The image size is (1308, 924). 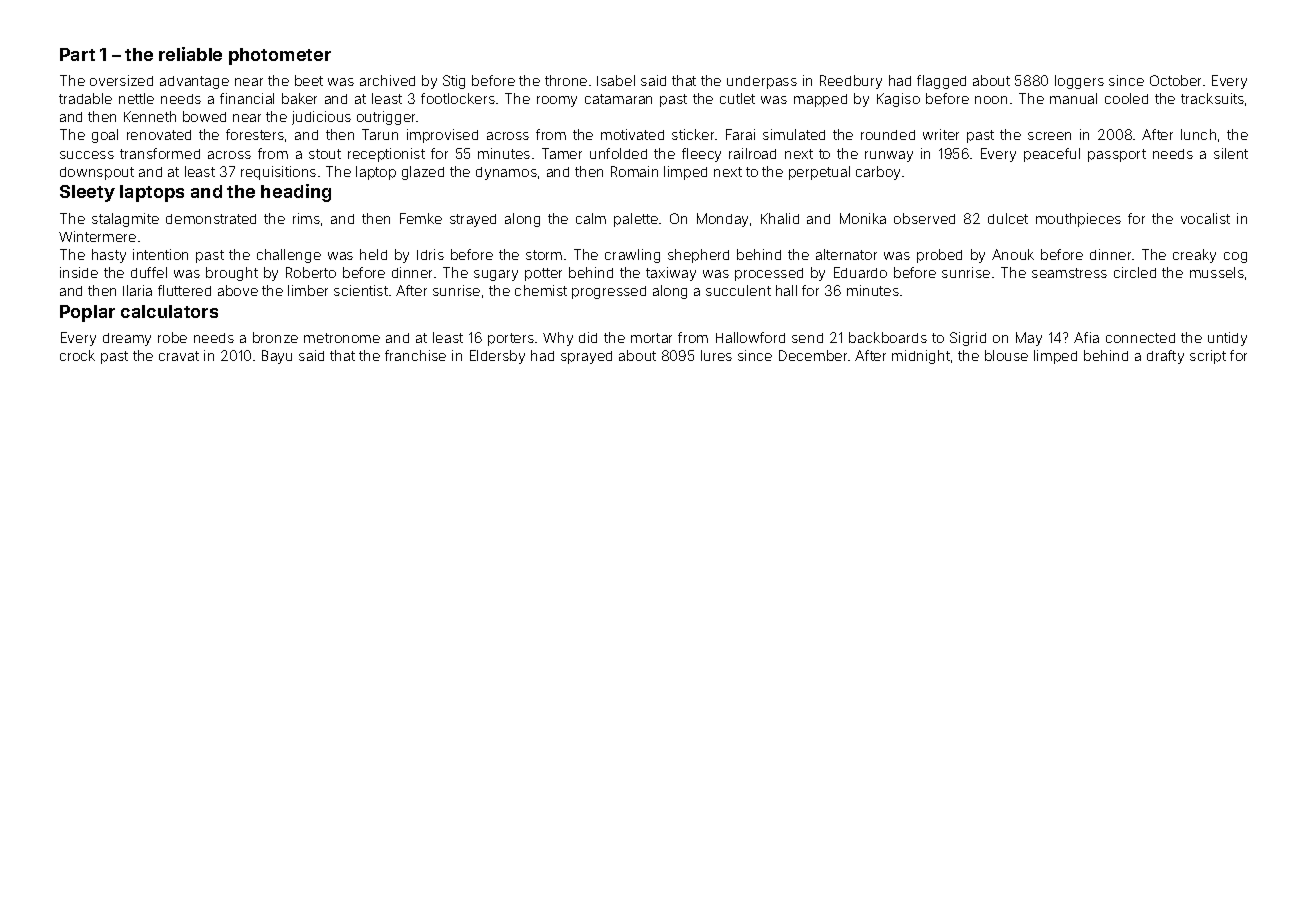 I want to click on script, so click(x=1208, y=357).
